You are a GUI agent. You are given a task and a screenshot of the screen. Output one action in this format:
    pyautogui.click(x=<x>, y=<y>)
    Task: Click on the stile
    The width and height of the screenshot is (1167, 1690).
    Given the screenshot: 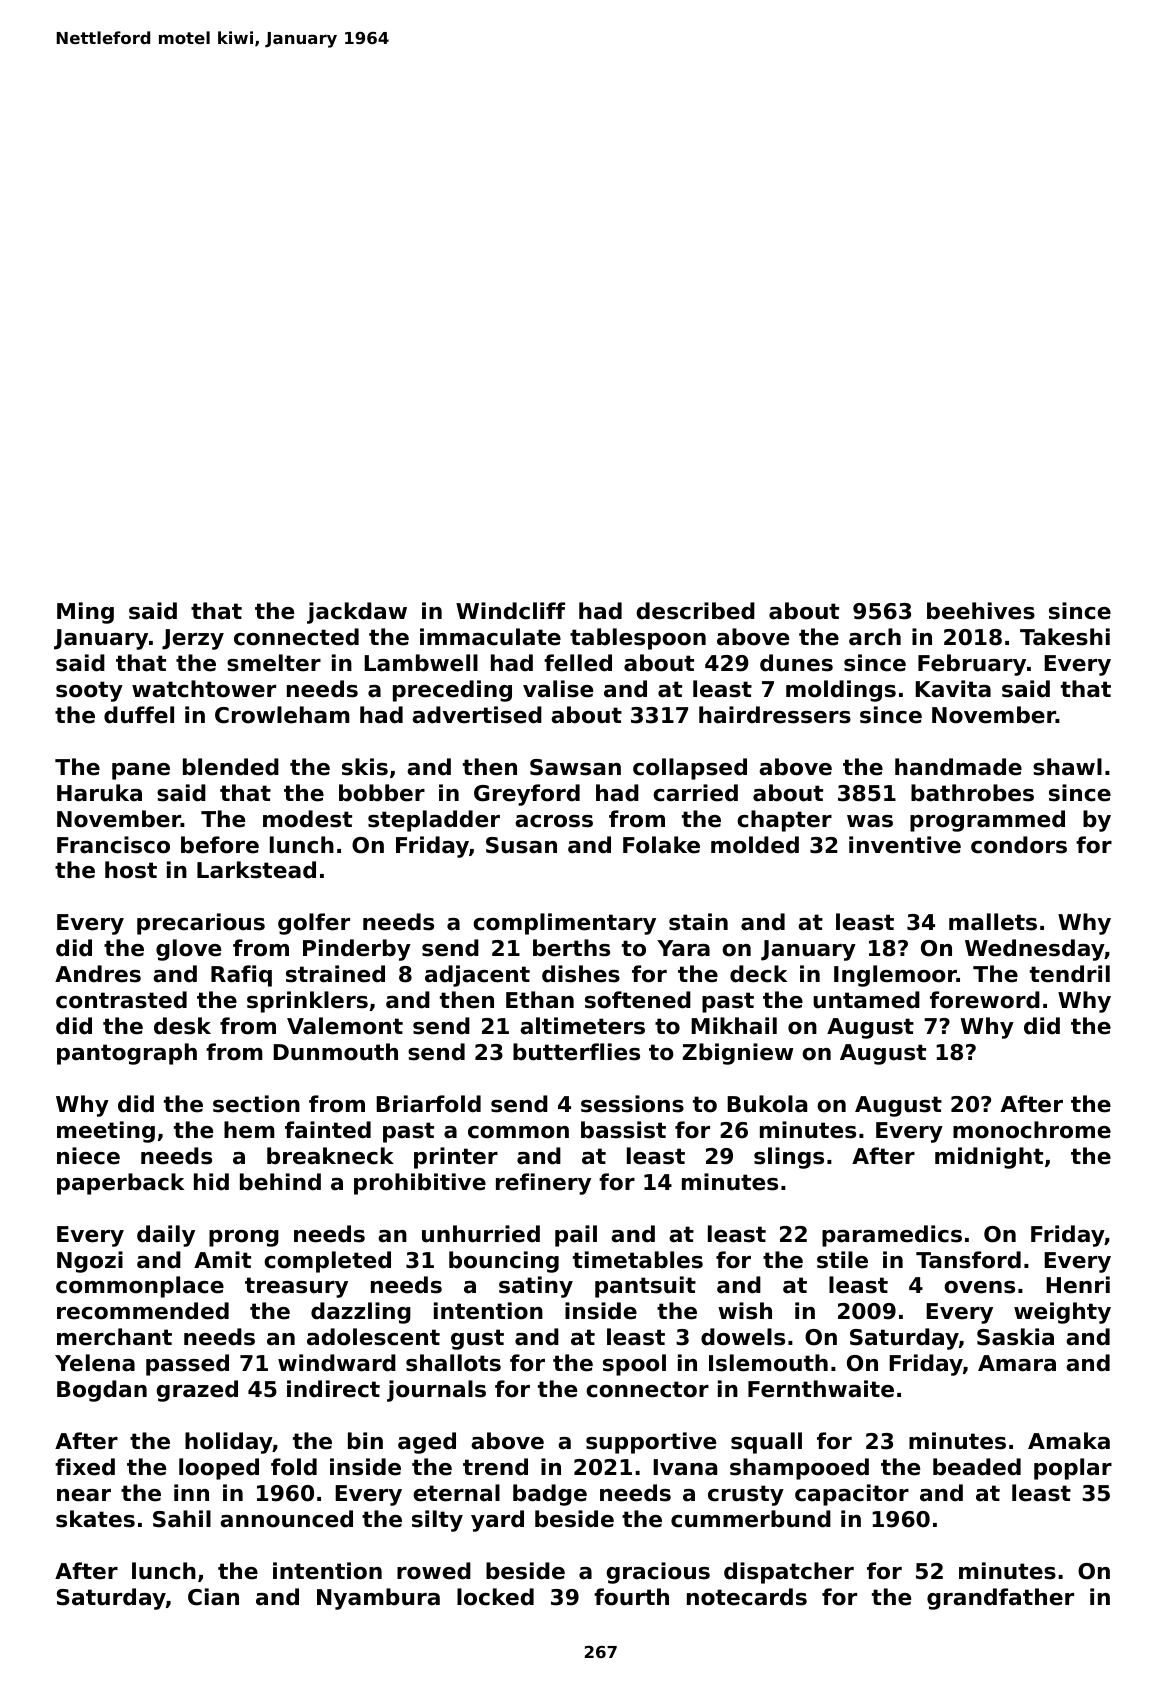 What is the action you would take?
    pyautogui.click(x=842, y=1260)
